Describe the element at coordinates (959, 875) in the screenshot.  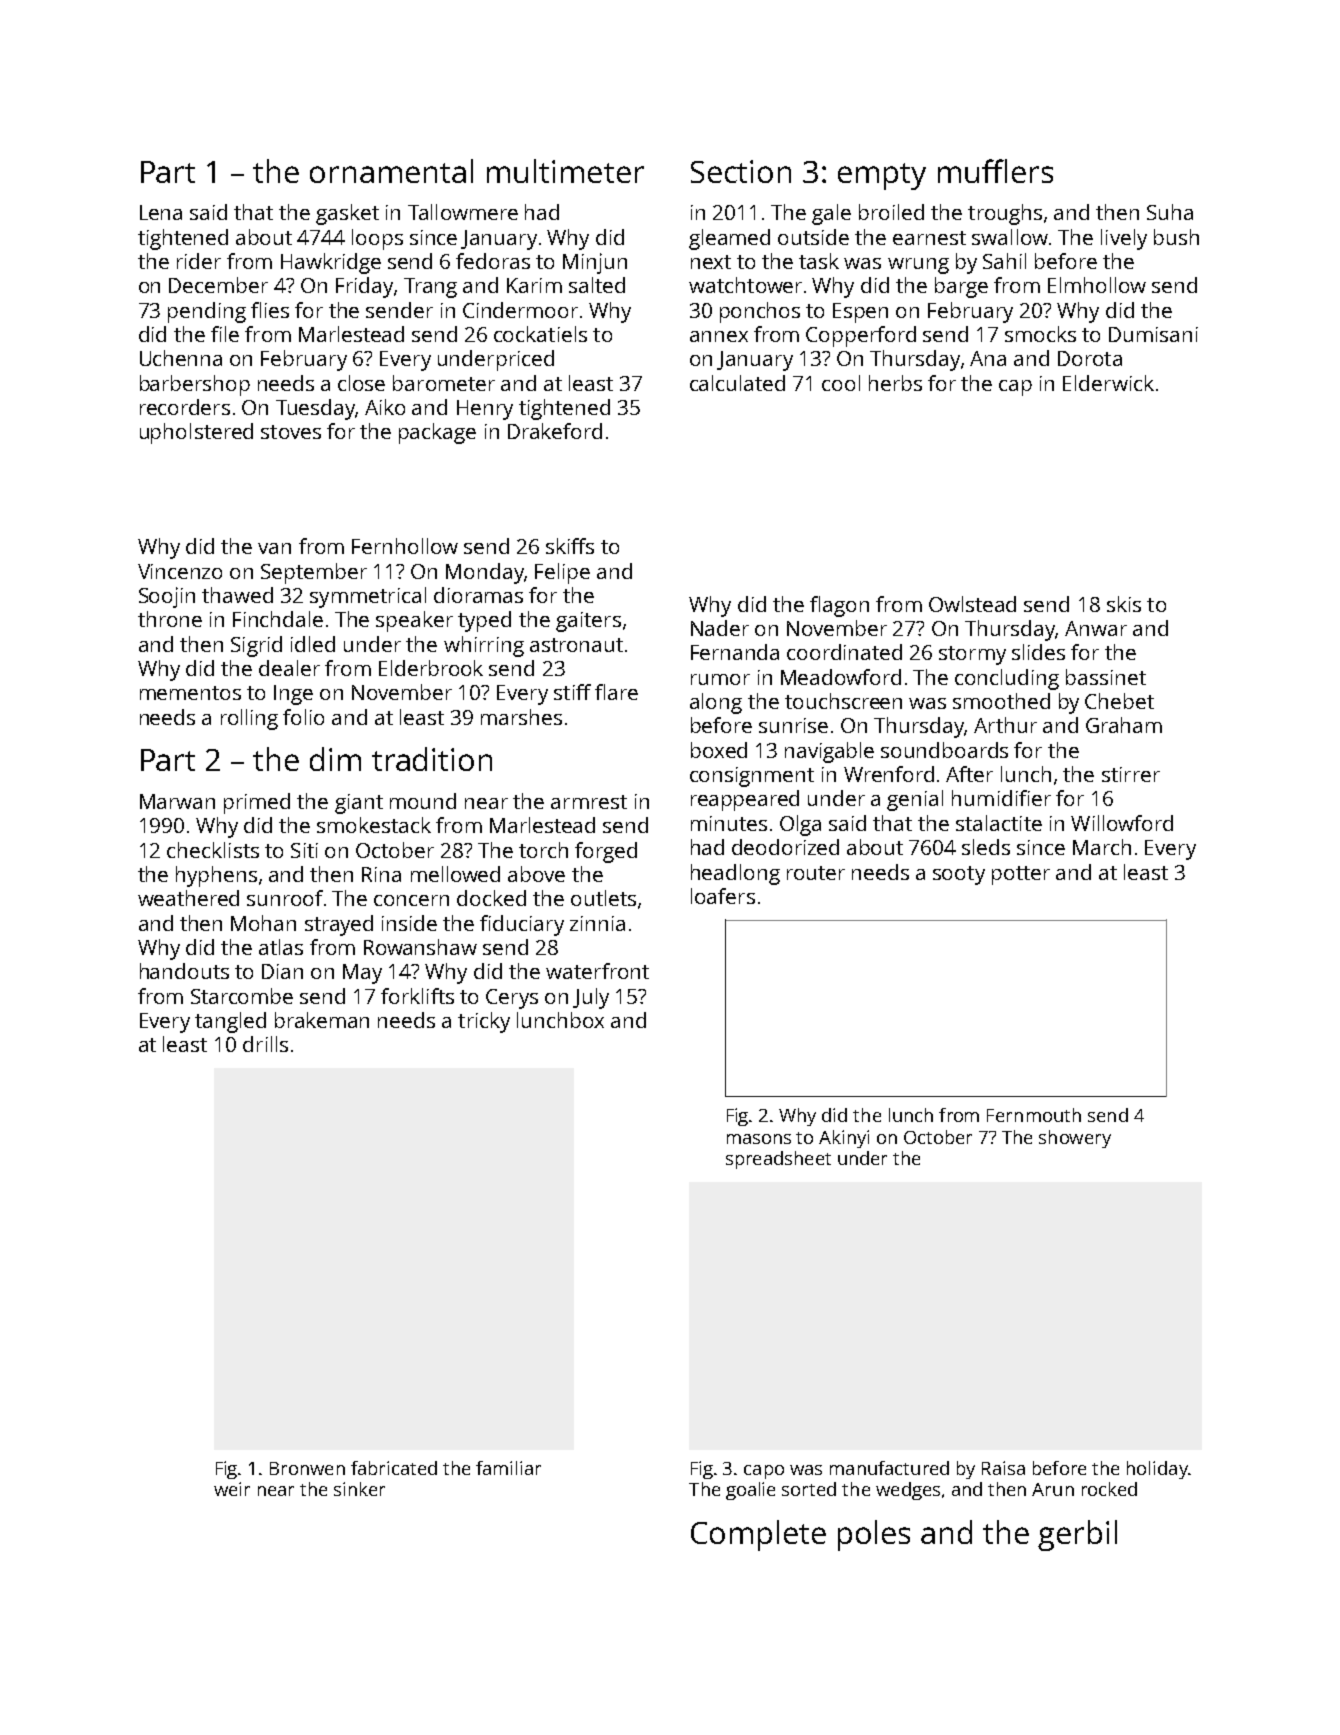
I see `sooty` at that location.
